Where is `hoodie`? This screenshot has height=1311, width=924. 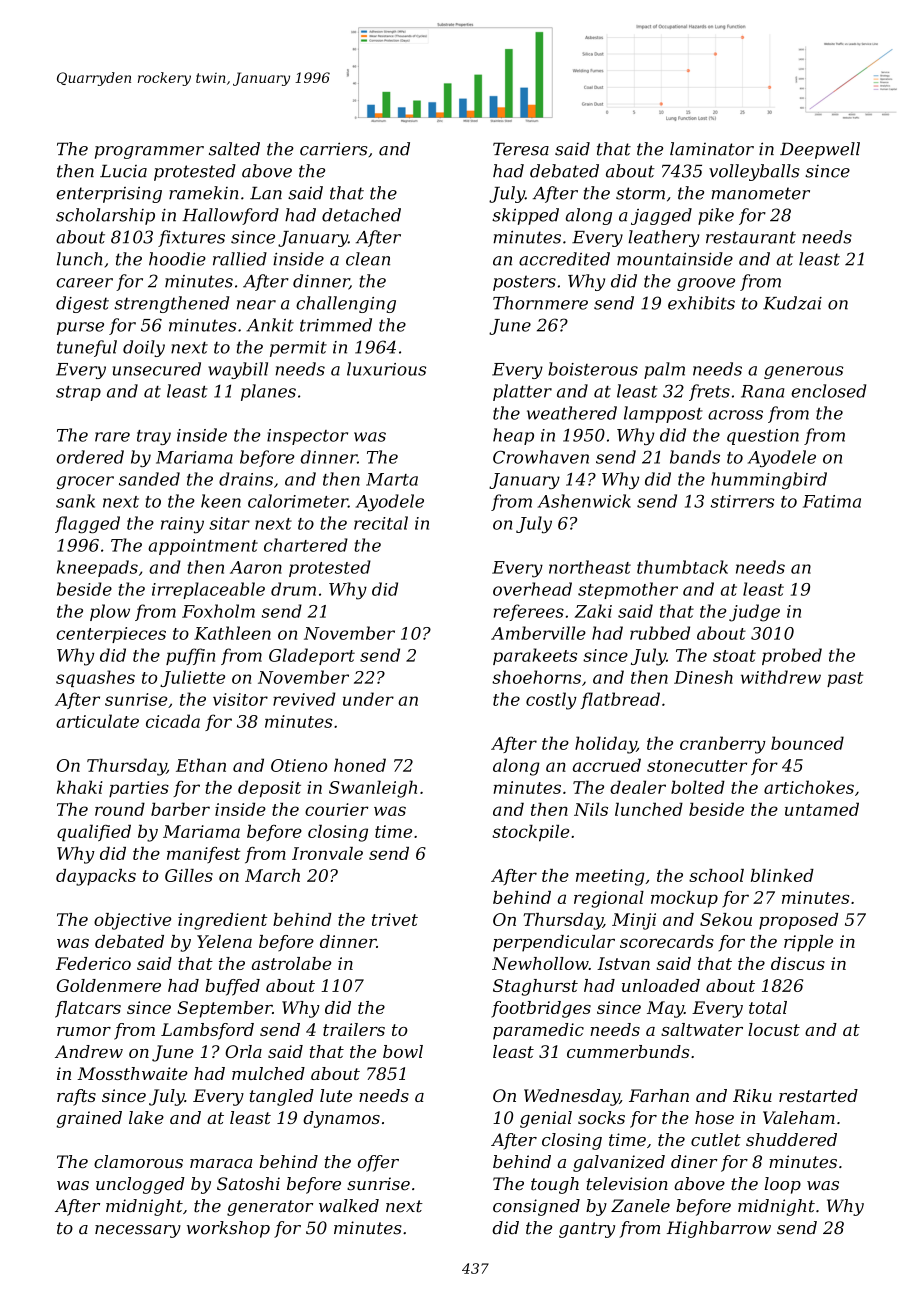
hoodie is located at coordinates (177, 259).
